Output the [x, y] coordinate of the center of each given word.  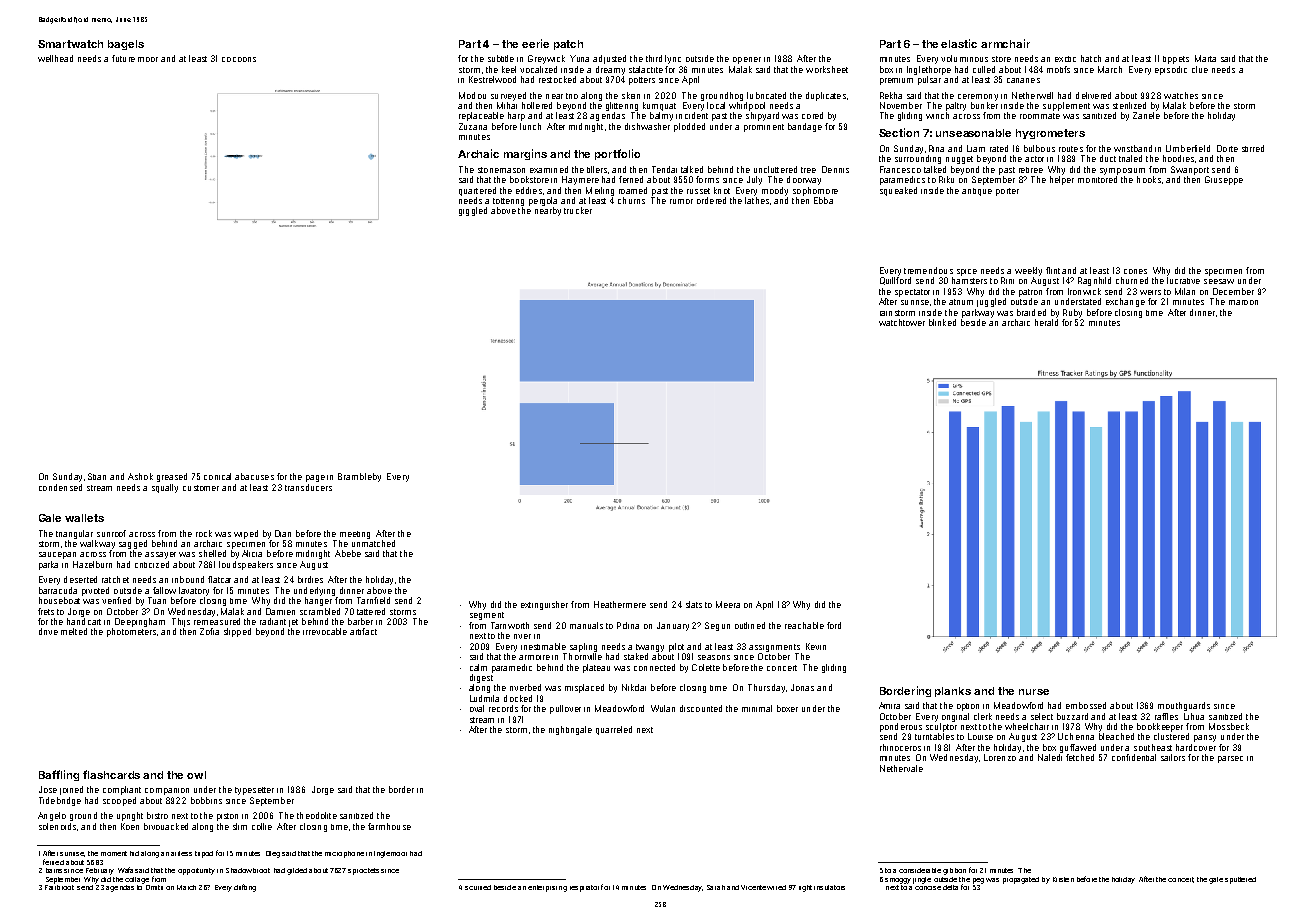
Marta [1205, 58]
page [315, 478]
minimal [757, 708]
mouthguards [1184, 706]
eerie [535, 43]
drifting [245, 888]
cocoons [239, 59]
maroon [1243, 302]
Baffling [59, 775]
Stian [97, 476]
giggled [473, 211]
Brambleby [359, 477]
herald [1046, 322]
